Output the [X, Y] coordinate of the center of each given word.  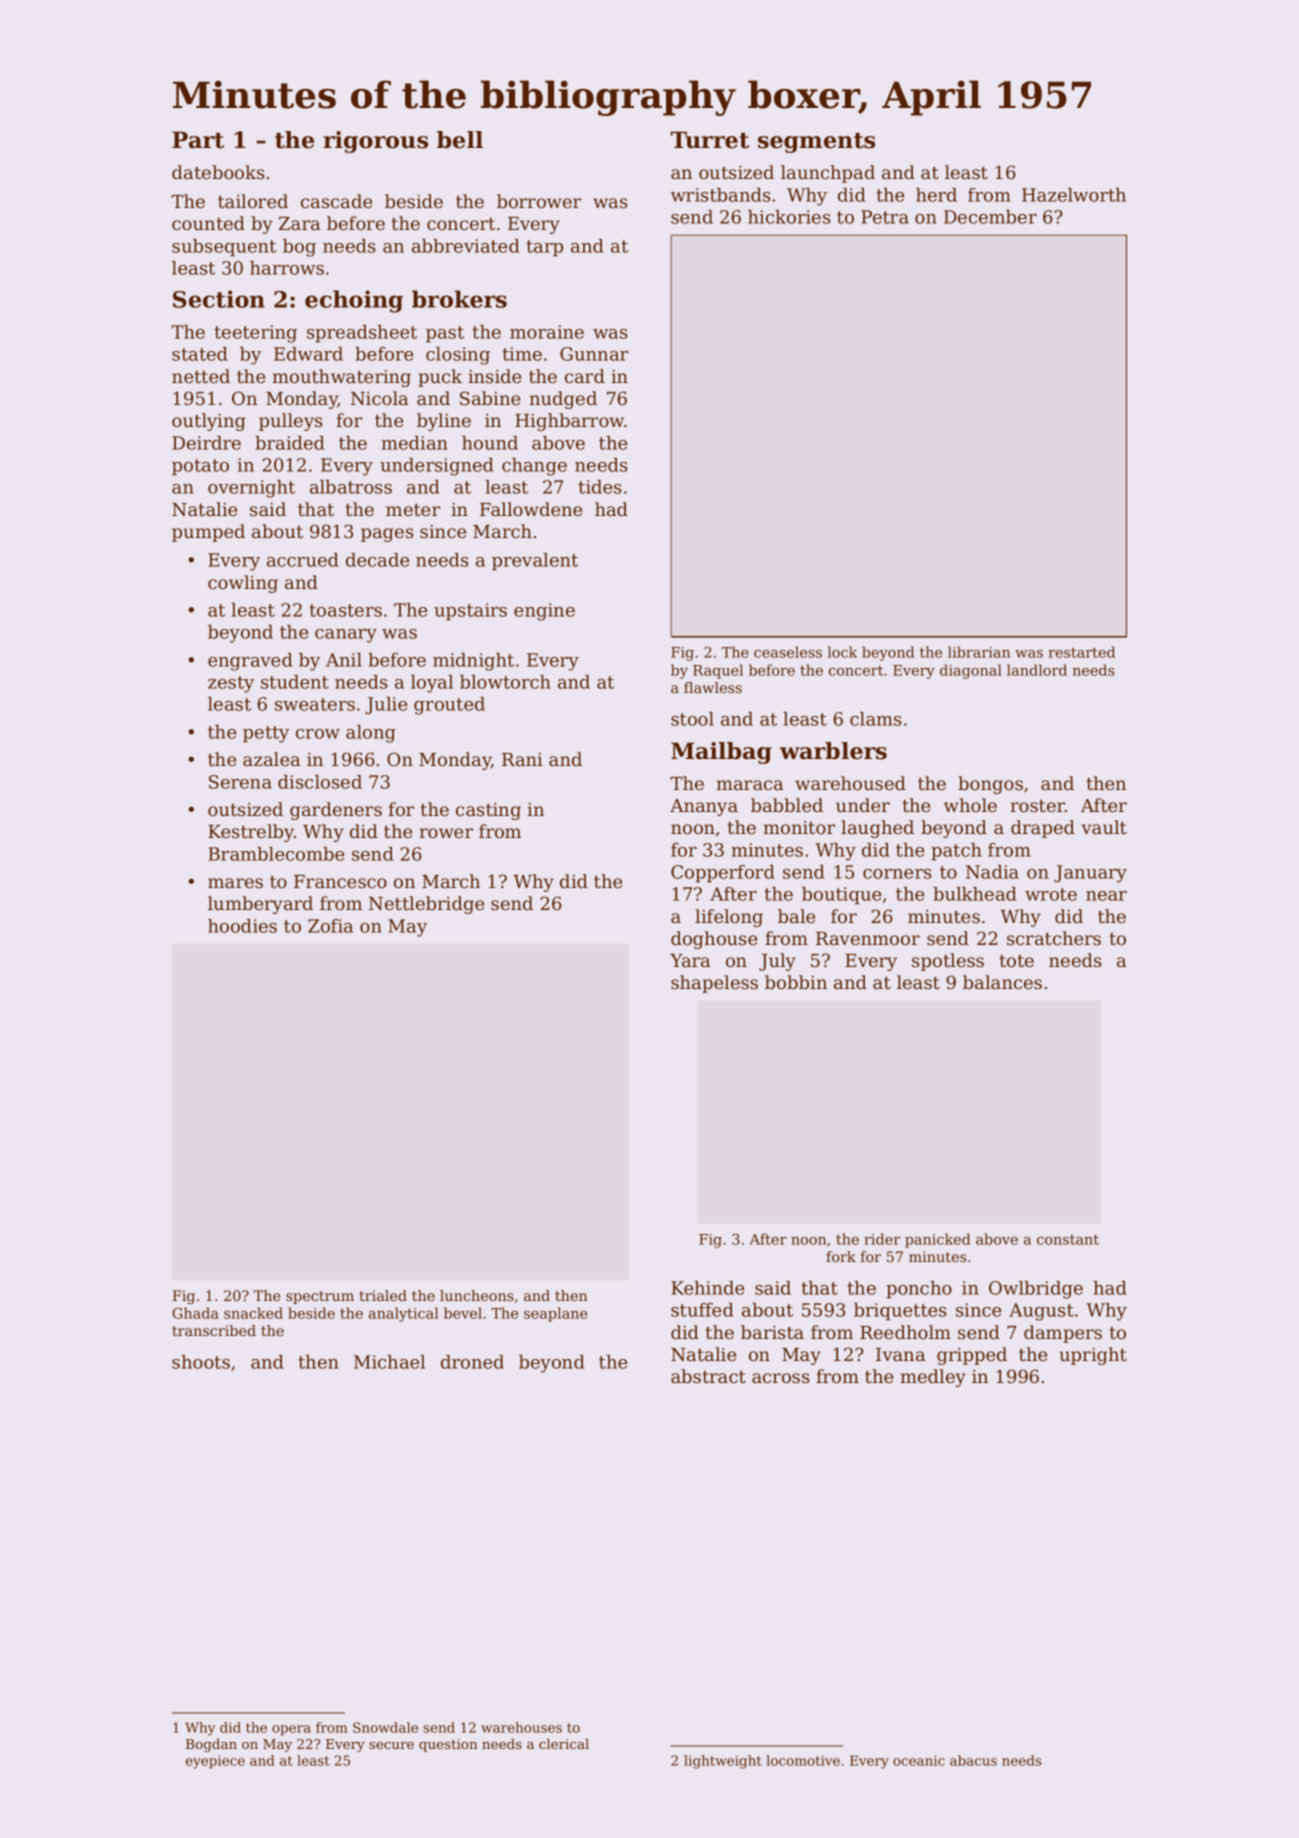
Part [198, 140]
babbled [787, 805]
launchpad [828, 174]
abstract [708, 1376]
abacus [973, 1760]
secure [391, 1745]
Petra [885, 217]
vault [1104, 827]
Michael [389, 1362]
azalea [271, 759]
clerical [564, 1743]
